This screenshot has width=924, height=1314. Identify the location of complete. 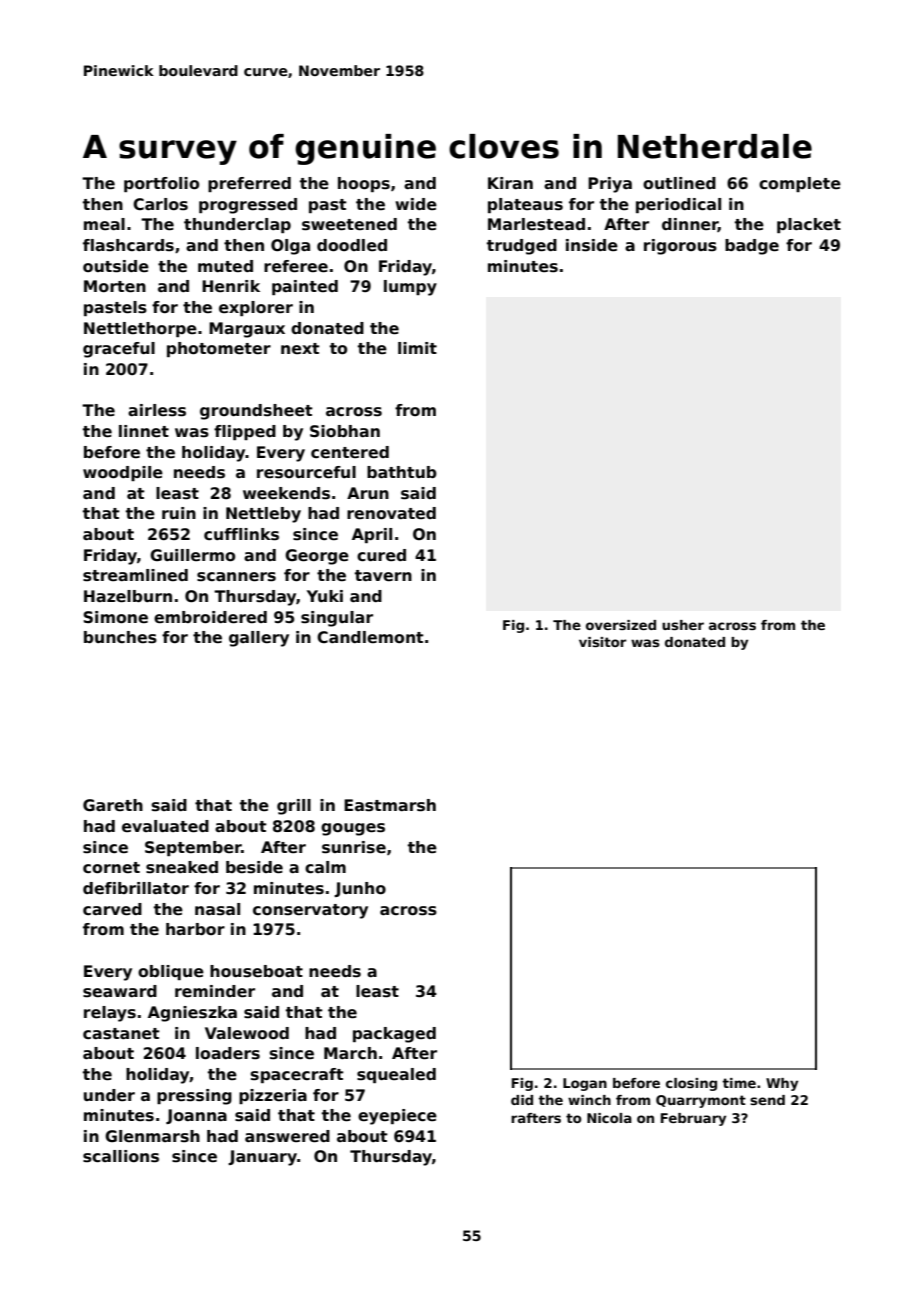
(800, 184).
